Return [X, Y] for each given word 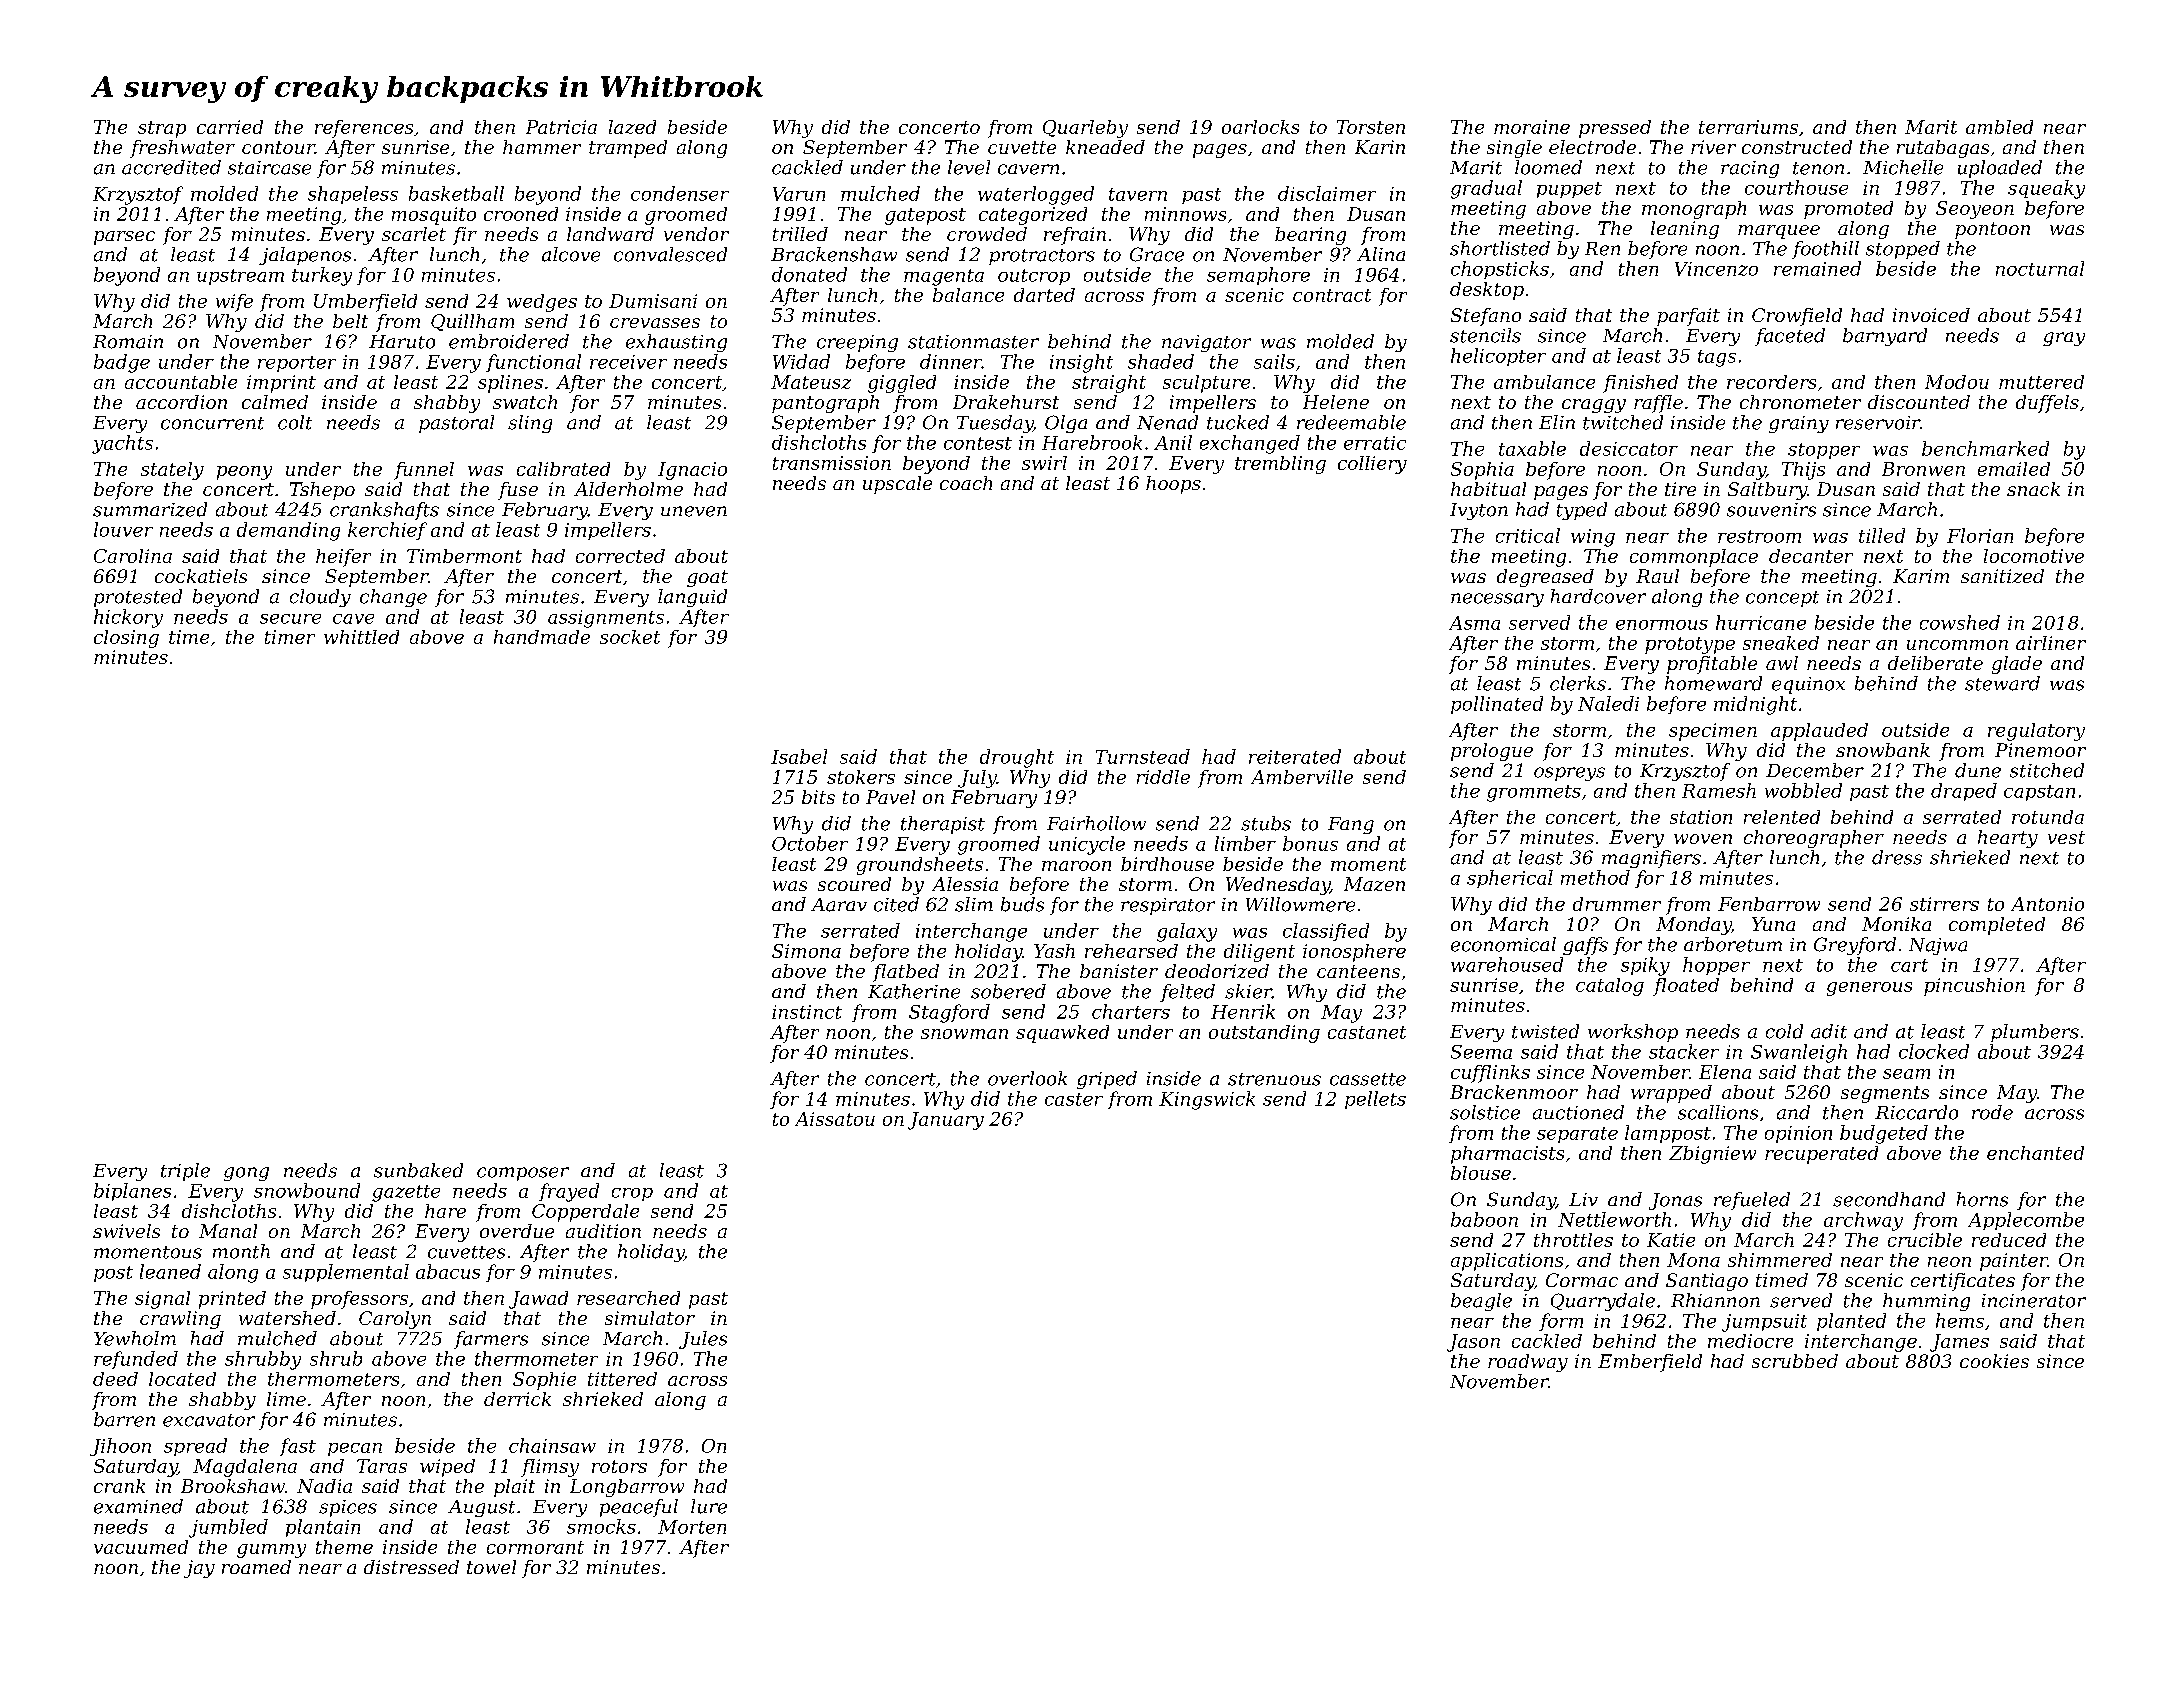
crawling [180, 1320]
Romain [128, 342]
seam [1906, 1074]
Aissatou [835, 1119]
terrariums [1748, 127]
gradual [1486, 189]
